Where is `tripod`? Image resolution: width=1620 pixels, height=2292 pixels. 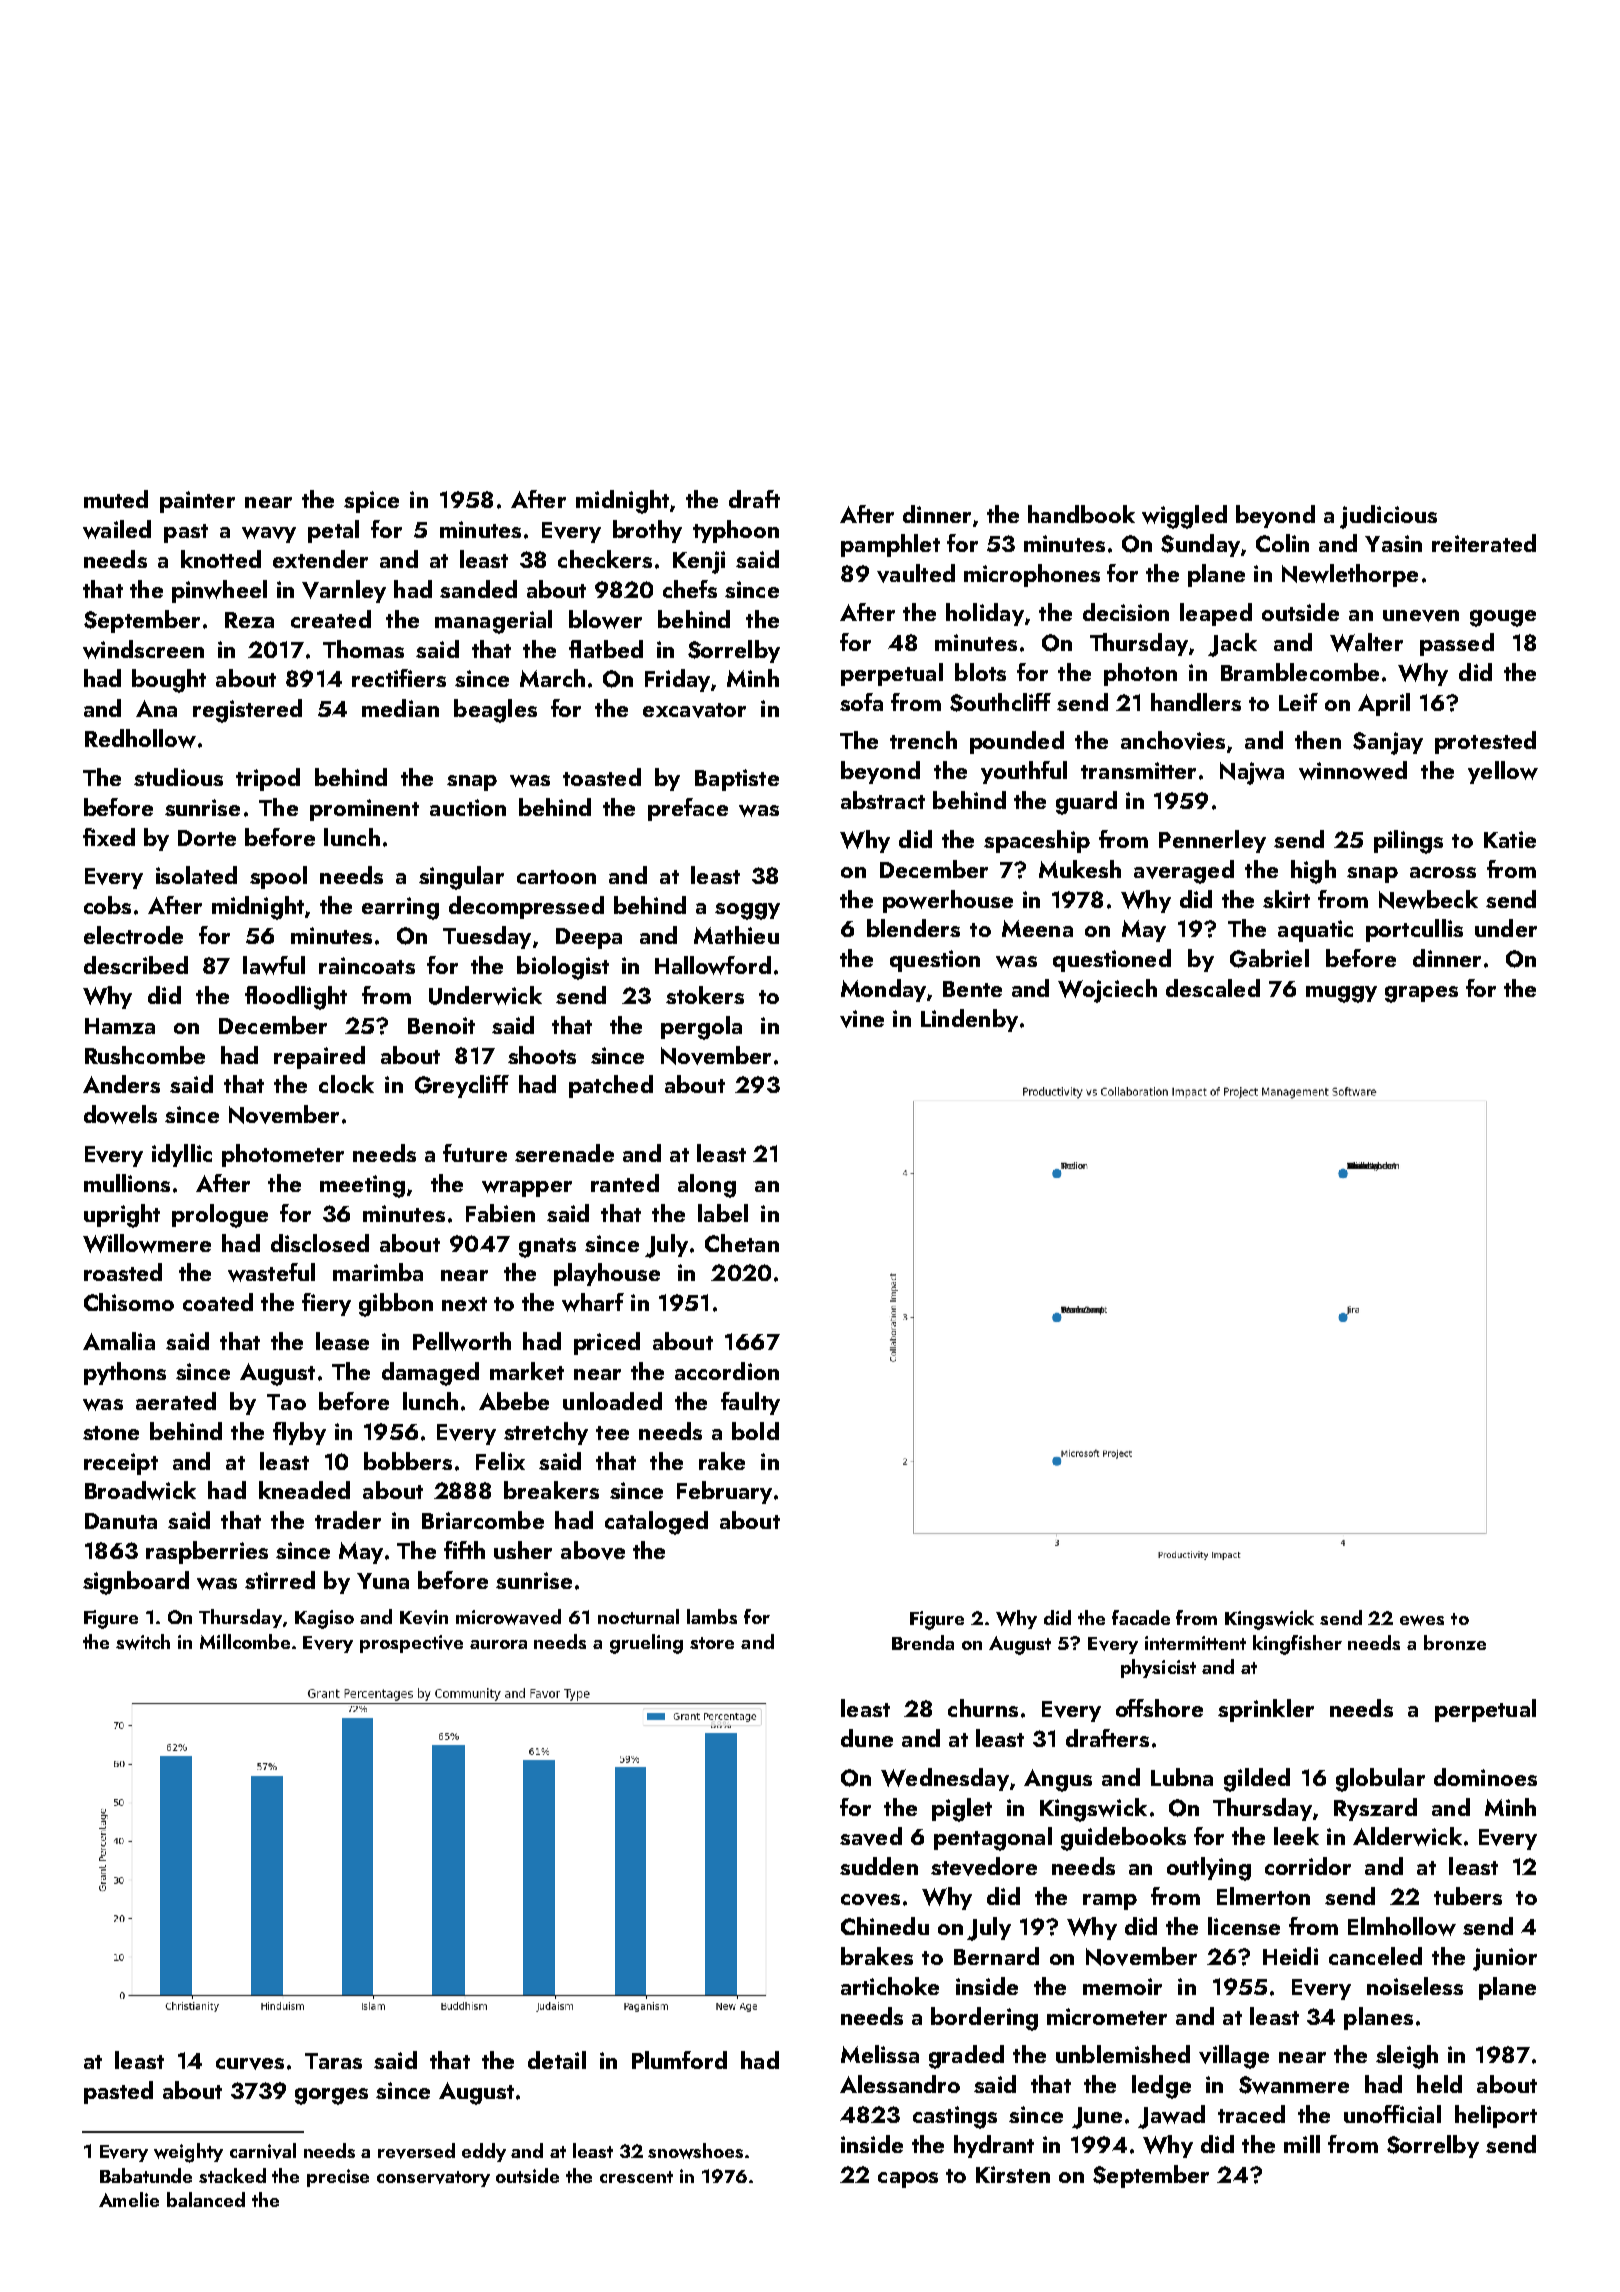 tripod is located at coordinates (268, 779).
